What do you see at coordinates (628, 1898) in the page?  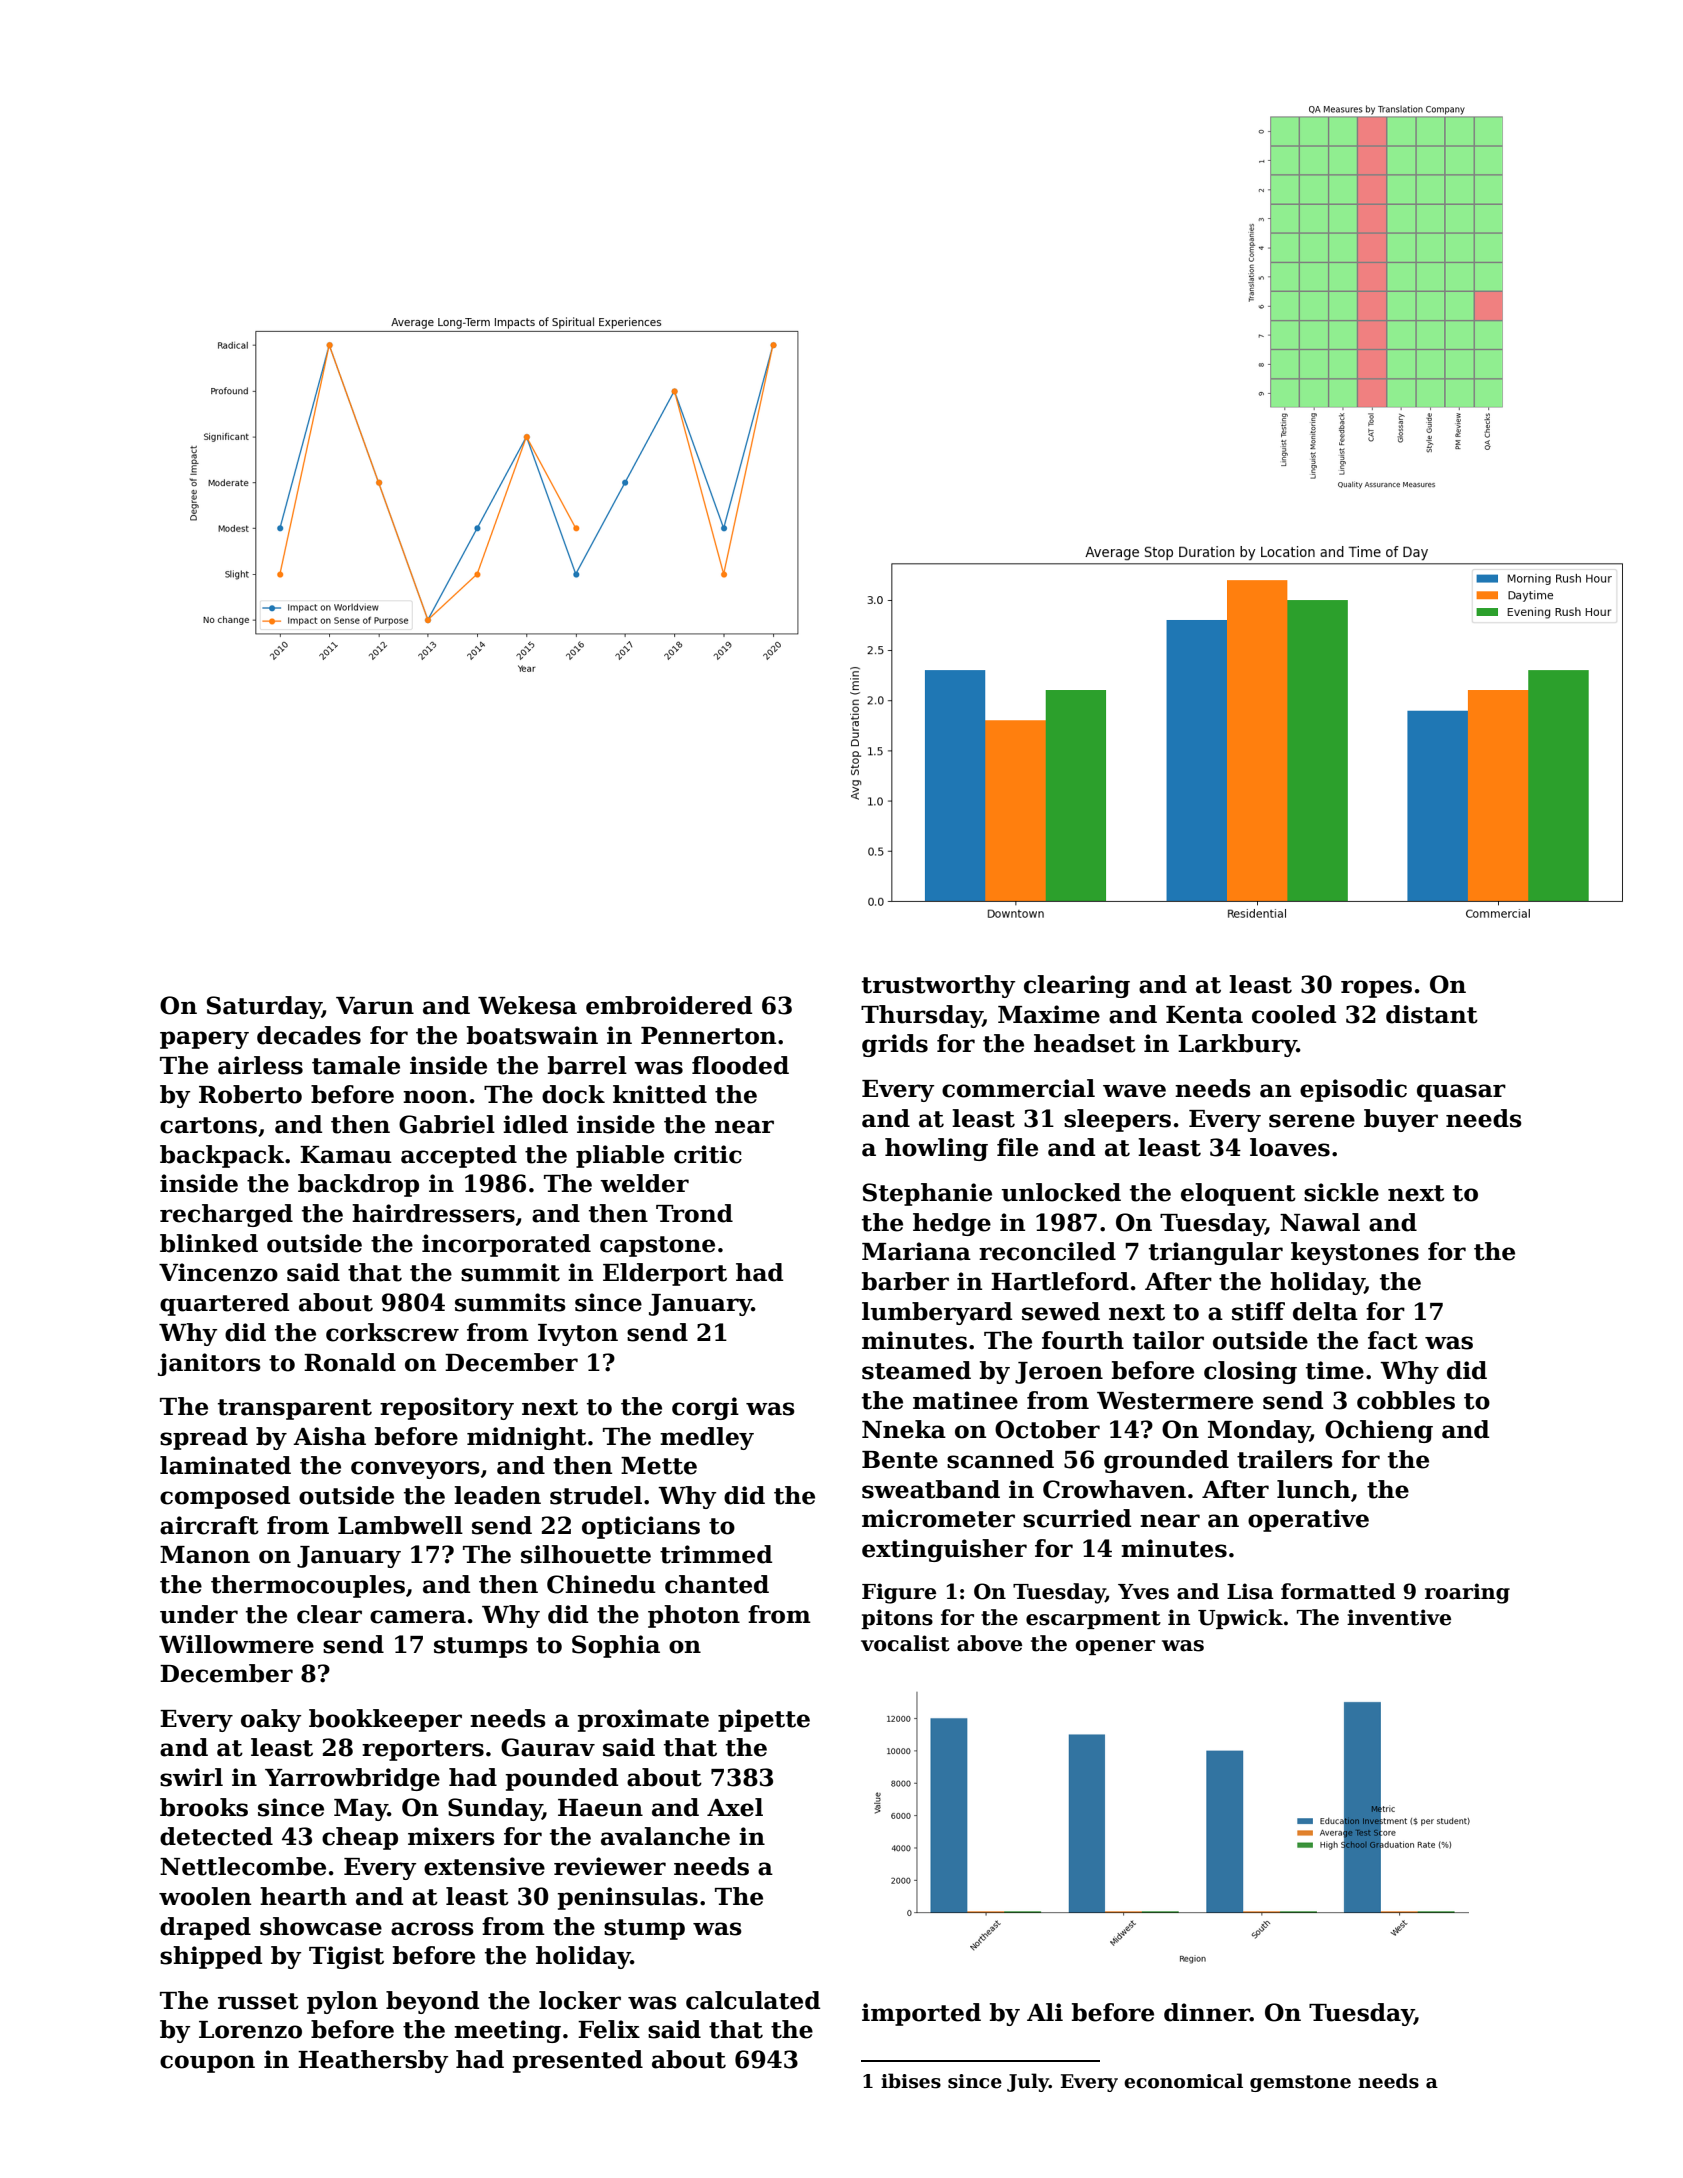 I see `peninsulas` at bounding box center [628, 1898].
